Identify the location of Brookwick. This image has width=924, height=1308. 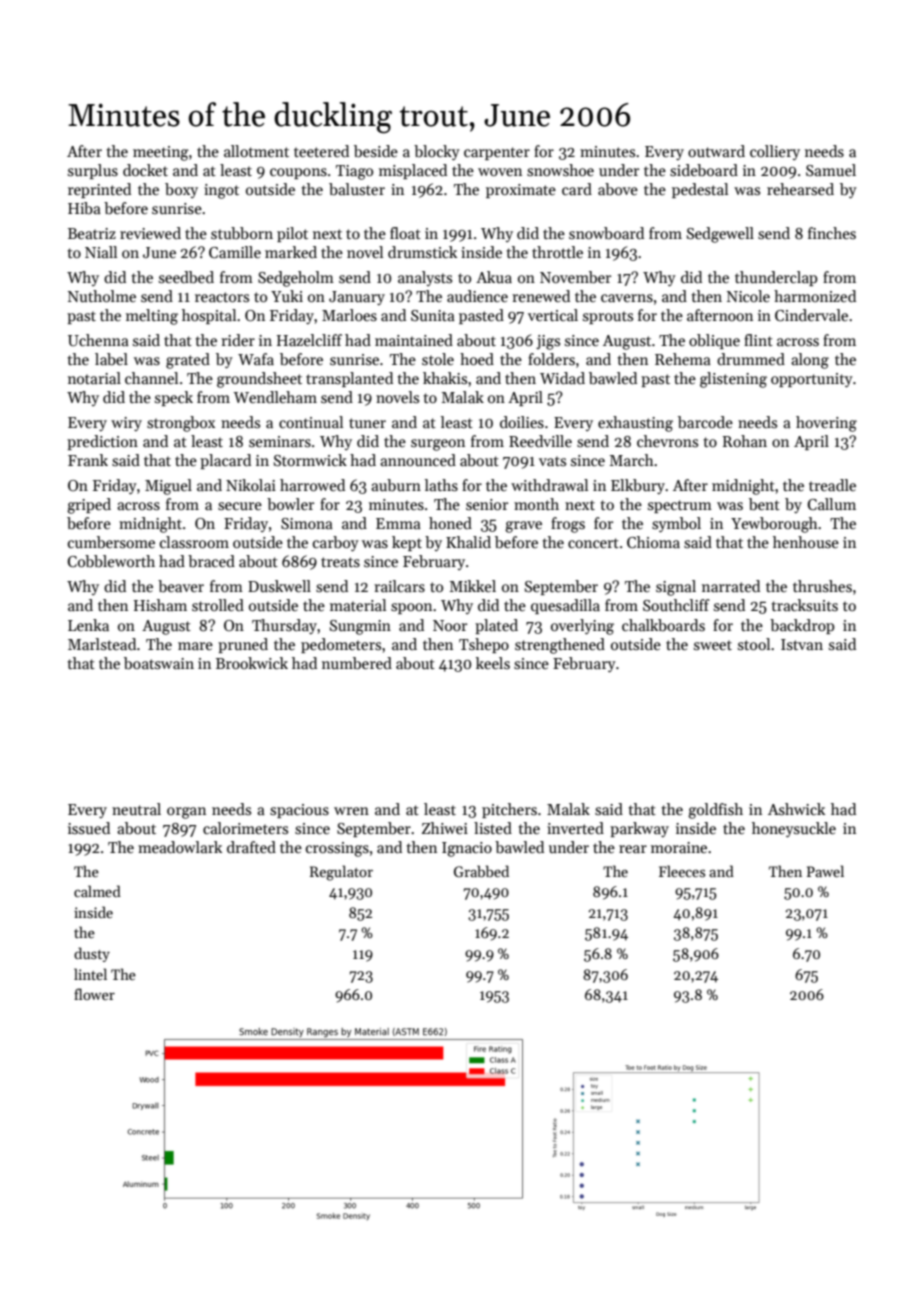
(252, 663).
